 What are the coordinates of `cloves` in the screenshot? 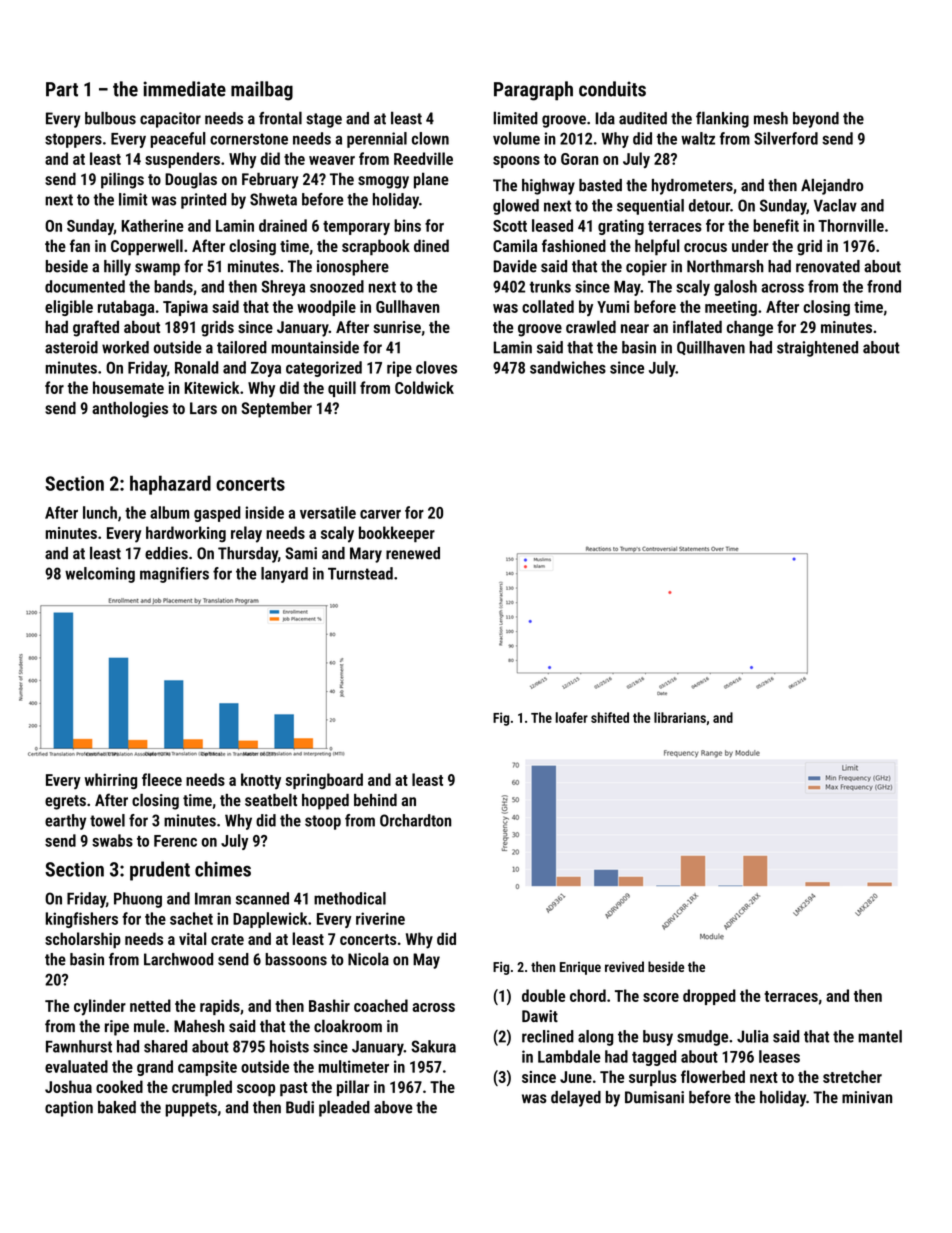 It's located at (436, 367).
